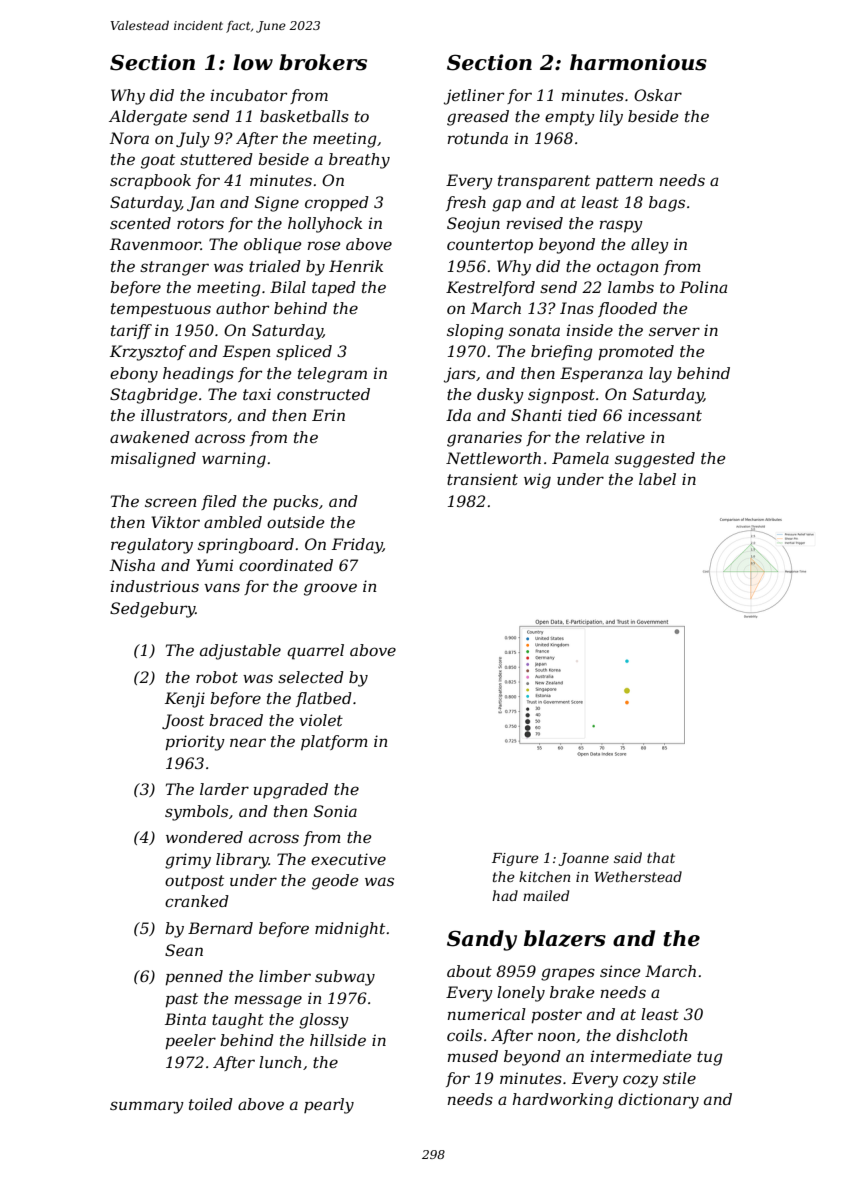 The height and width of the screenshot is (1198, 844). Describe the element at coordinates (334, 289) in the screenshot. I see `taped` at that location.
